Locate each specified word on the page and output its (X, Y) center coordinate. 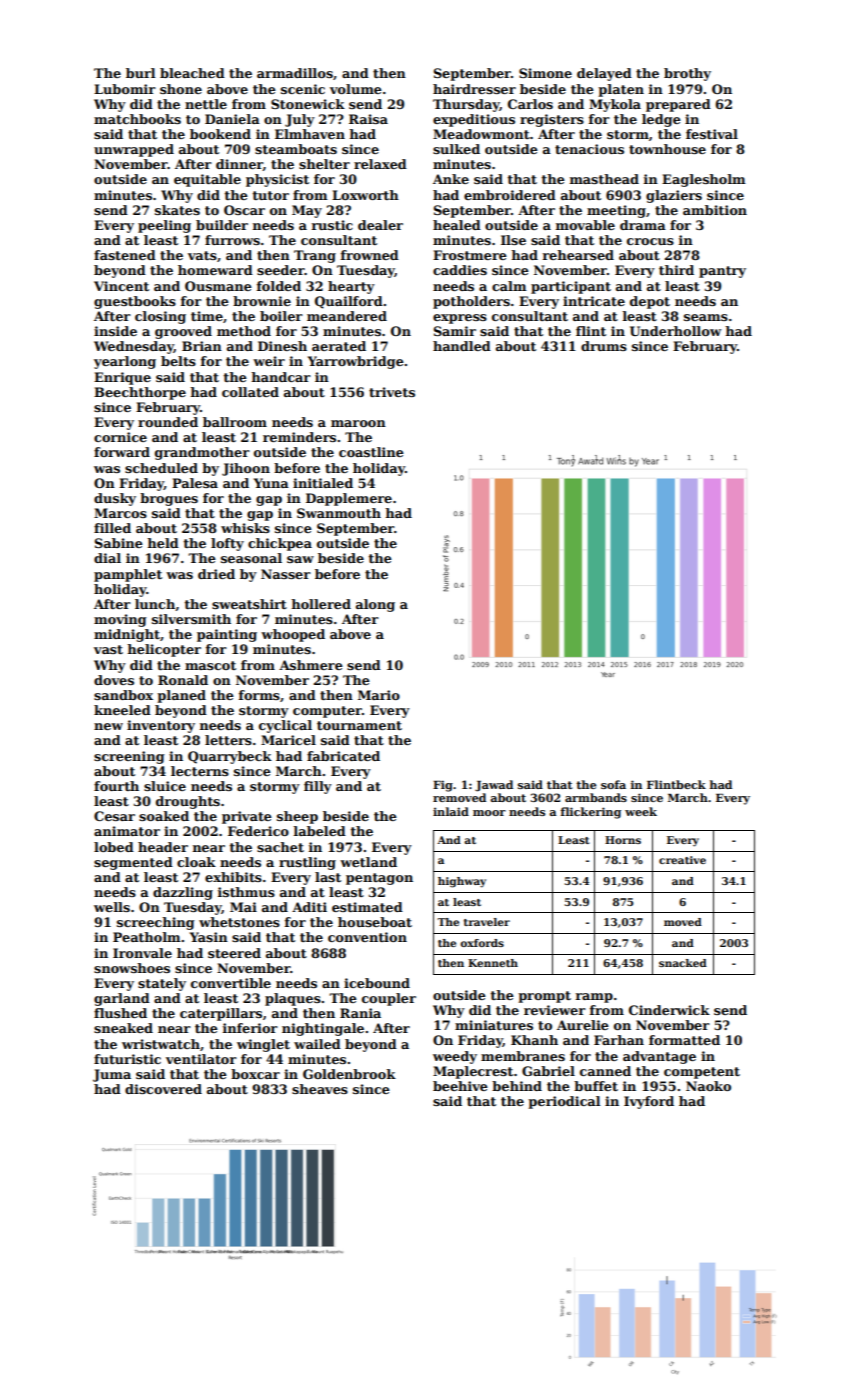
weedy (455, 1057)
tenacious (589, 149)
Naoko (708, 1086)
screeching (155, 923)
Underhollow (675, 331)
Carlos (530, 104)
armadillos (295, 73)
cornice (120, 437)
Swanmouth (339, 513)
